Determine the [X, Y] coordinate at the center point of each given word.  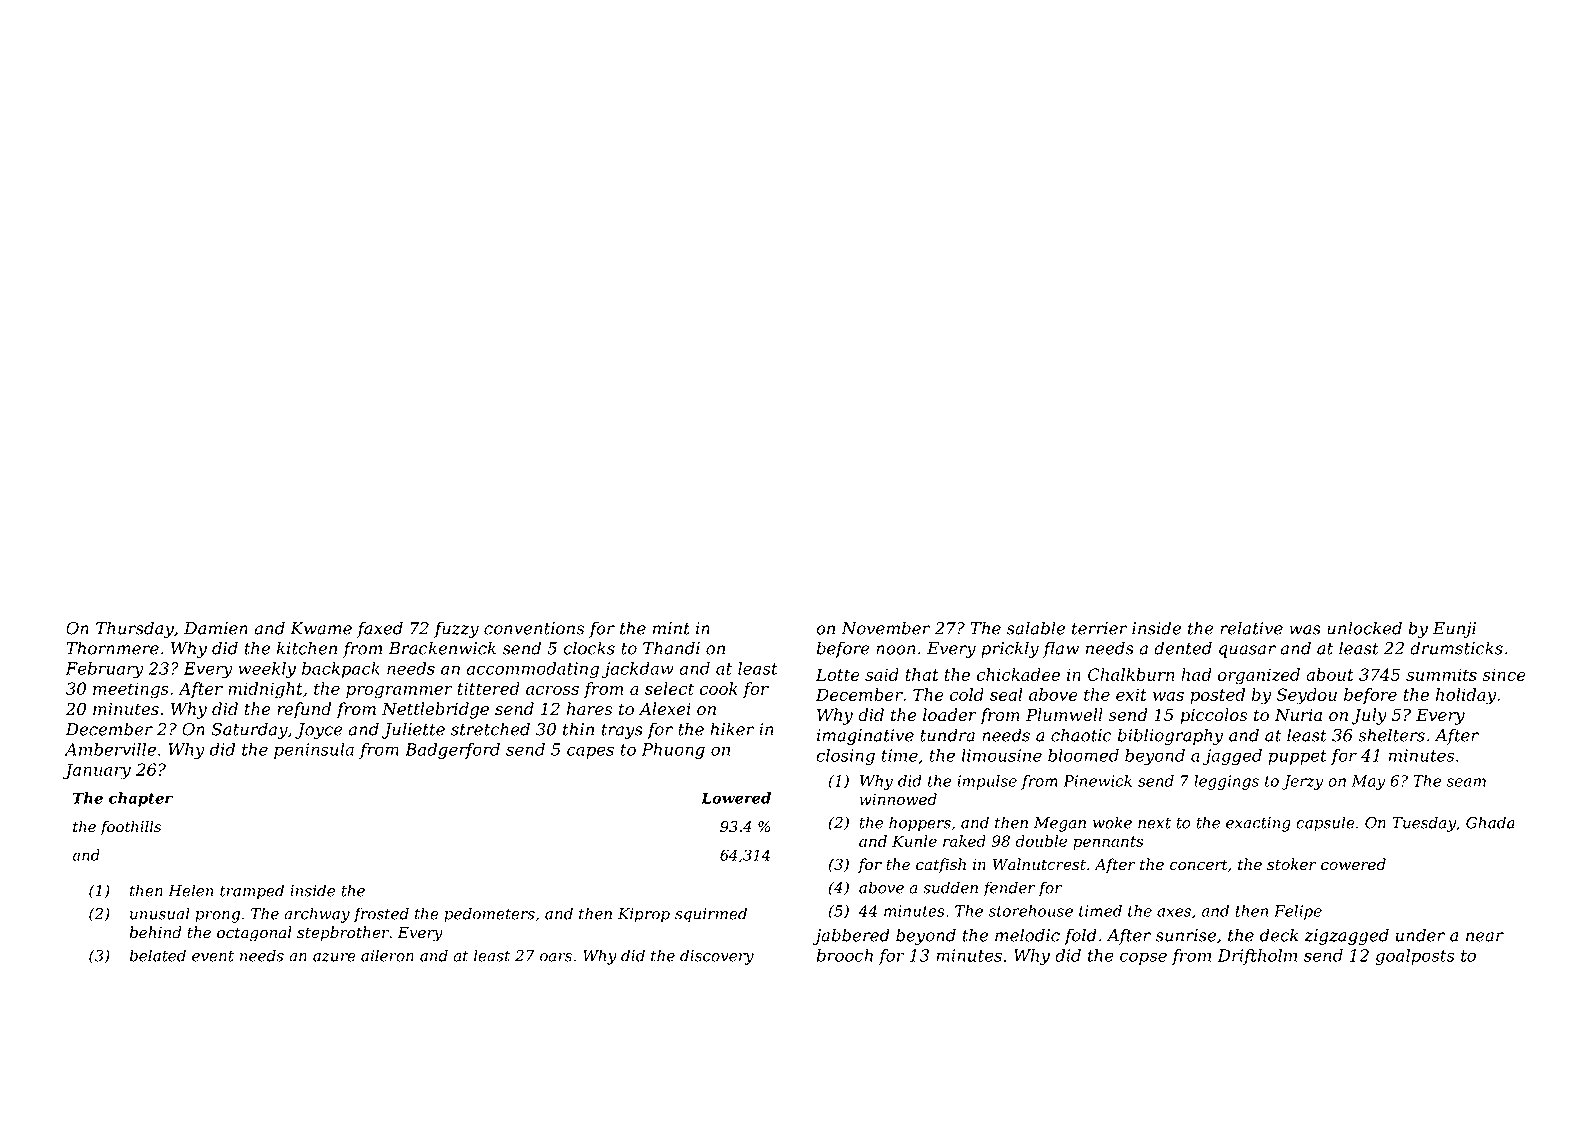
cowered [1353, 864]
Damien [216, 628]
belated [157, 955]
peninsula [314, 751]
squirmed [711, 915]
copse [1143, 958]
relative [1251, 628]
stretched [490, 729]
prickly [1010, 649]
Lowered [736, 798]
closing [845, 757]
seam [1466, 782]
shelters [1391, 735]
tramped [252, 892]
